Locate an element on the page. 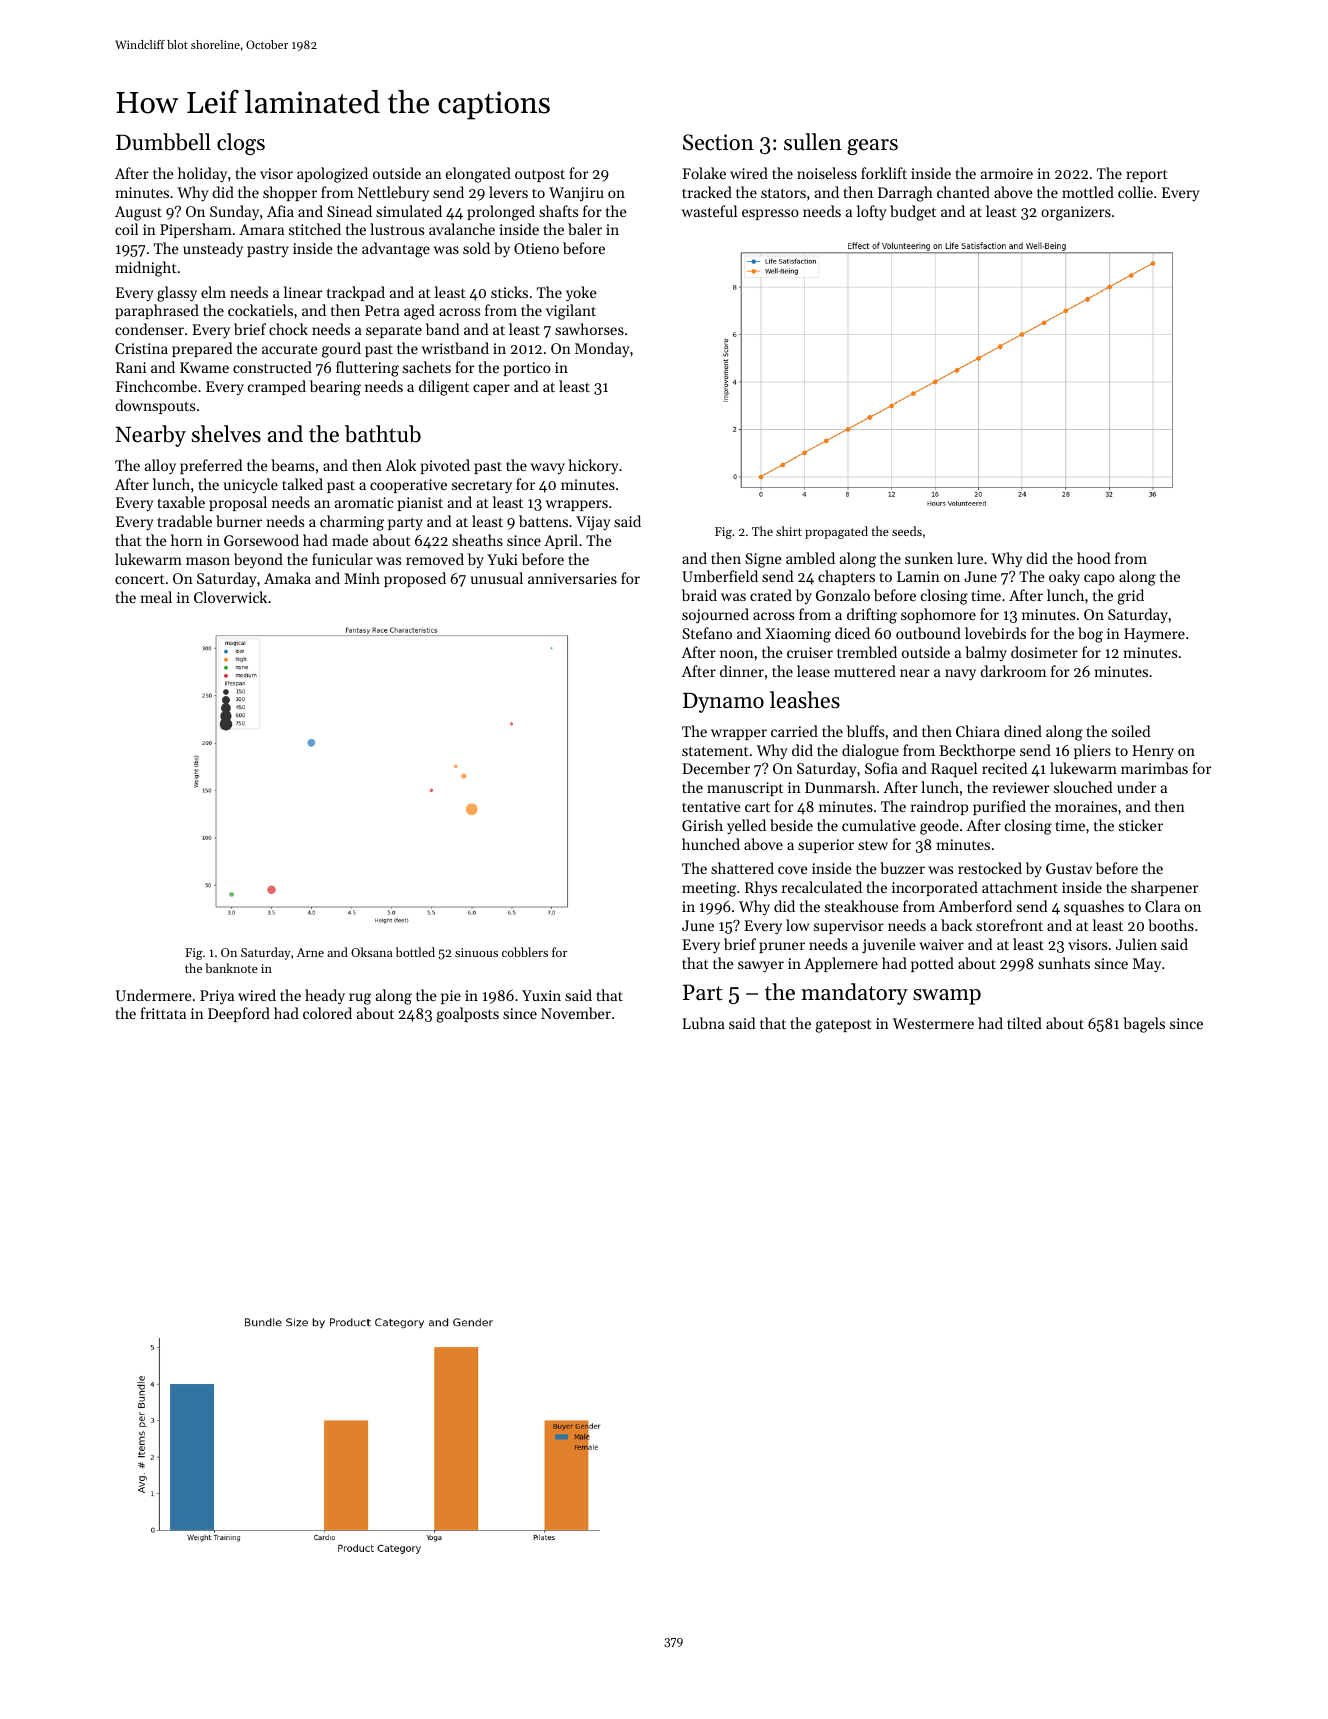 The image size is (1328, 1719). Gustav is located at coordinates (1069, 868).
